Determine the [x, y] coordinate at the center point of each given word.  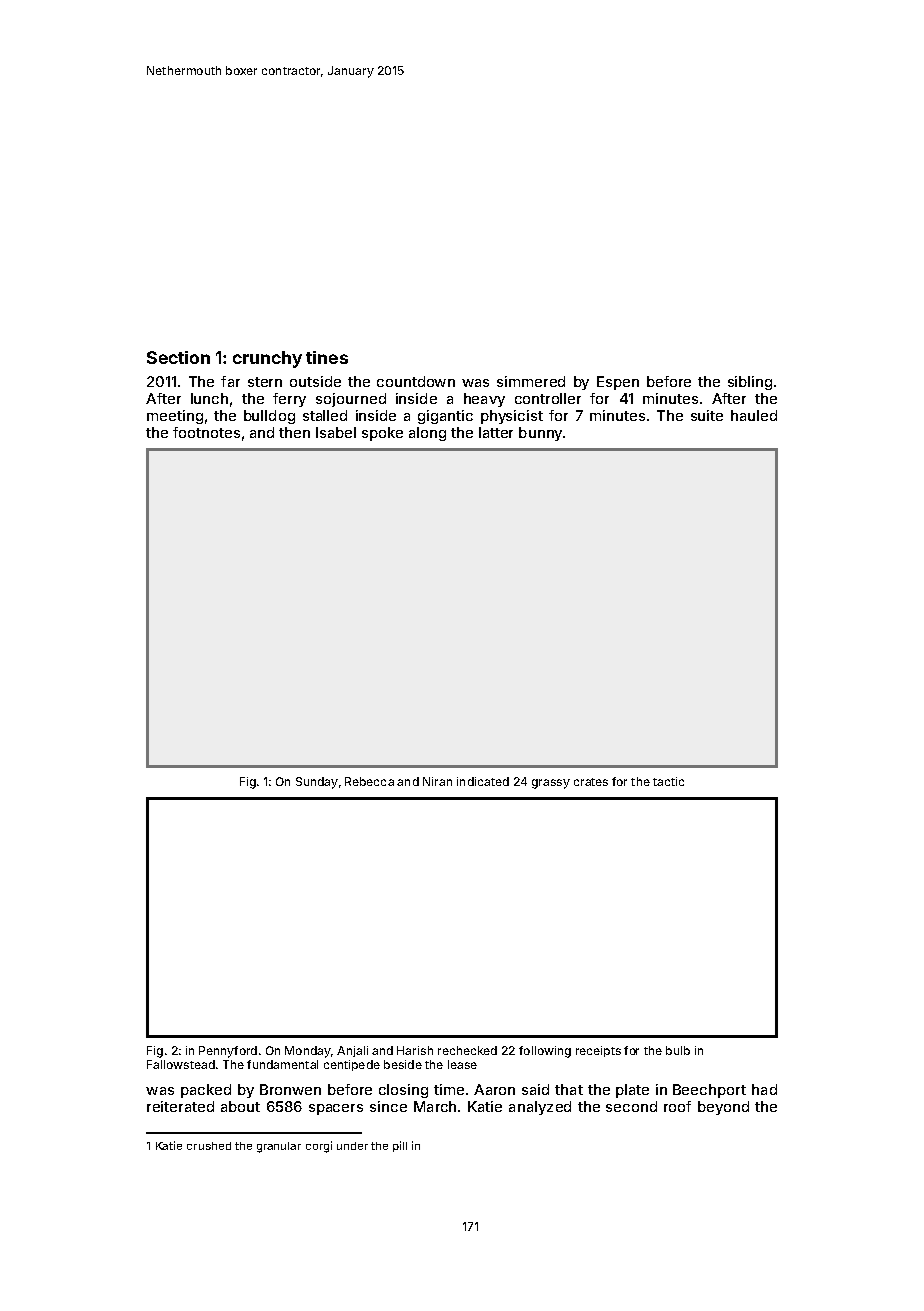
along [427, 434]
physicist [512, 417]
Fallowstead [181, 1064]
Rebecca [369, 781]
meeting [175, 417]
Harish [415, 1050]
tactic [668, 781]
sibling [750, 383]
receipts [598, 1051]
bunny [540, 434]
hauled [754, 415]
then [294, 432]
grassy [551, 784]
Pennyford [228, 1052]
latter [496, 432]
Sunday [317, 783]
